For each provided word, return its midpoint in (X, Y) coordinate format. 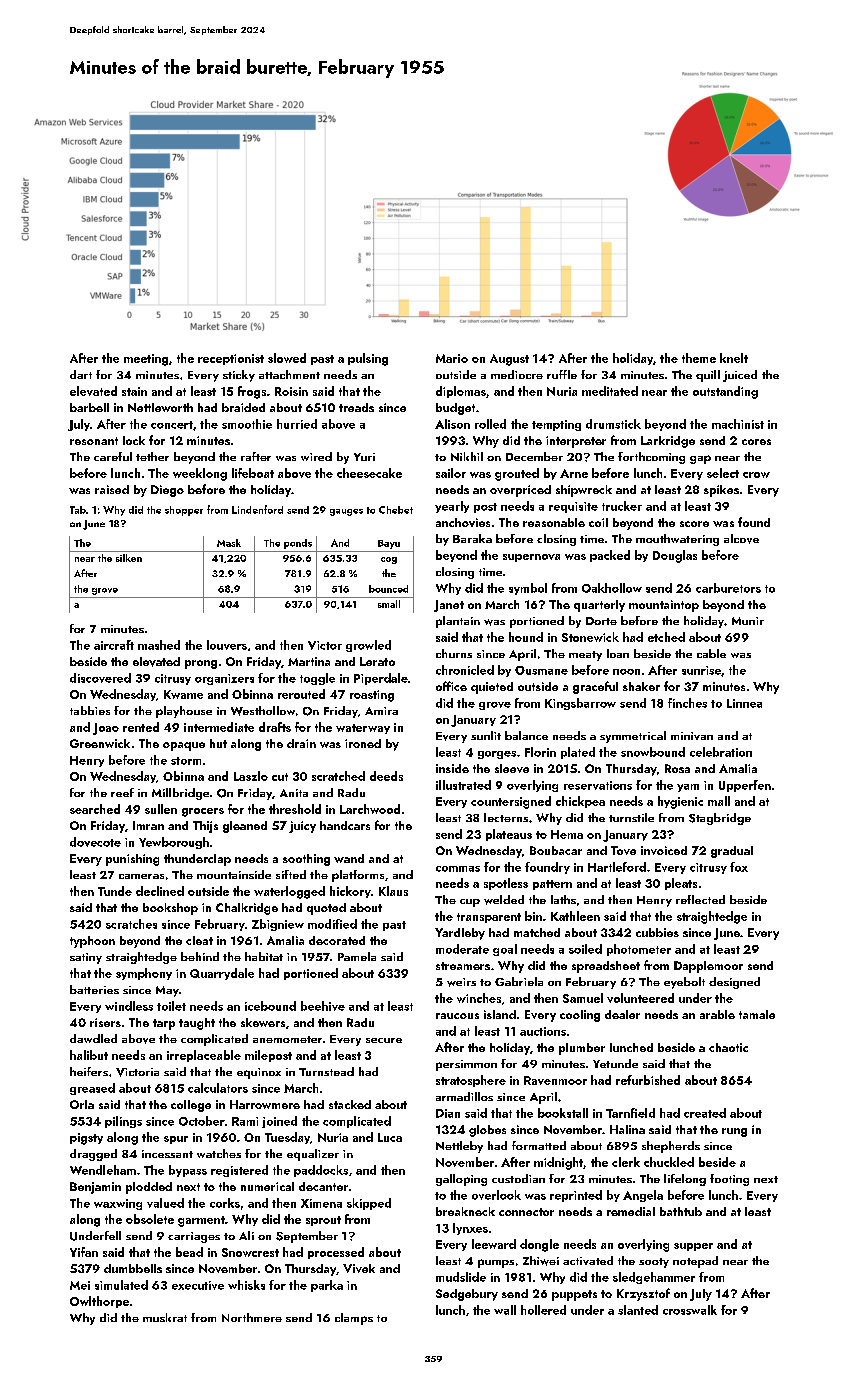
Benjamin (95, 1188)
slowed (287, 358)
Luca (390, 1137)
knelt (734, 358)
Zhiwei (541, 1261)
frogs (252, 392)
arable (717, 1014)
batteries (94, 989)
